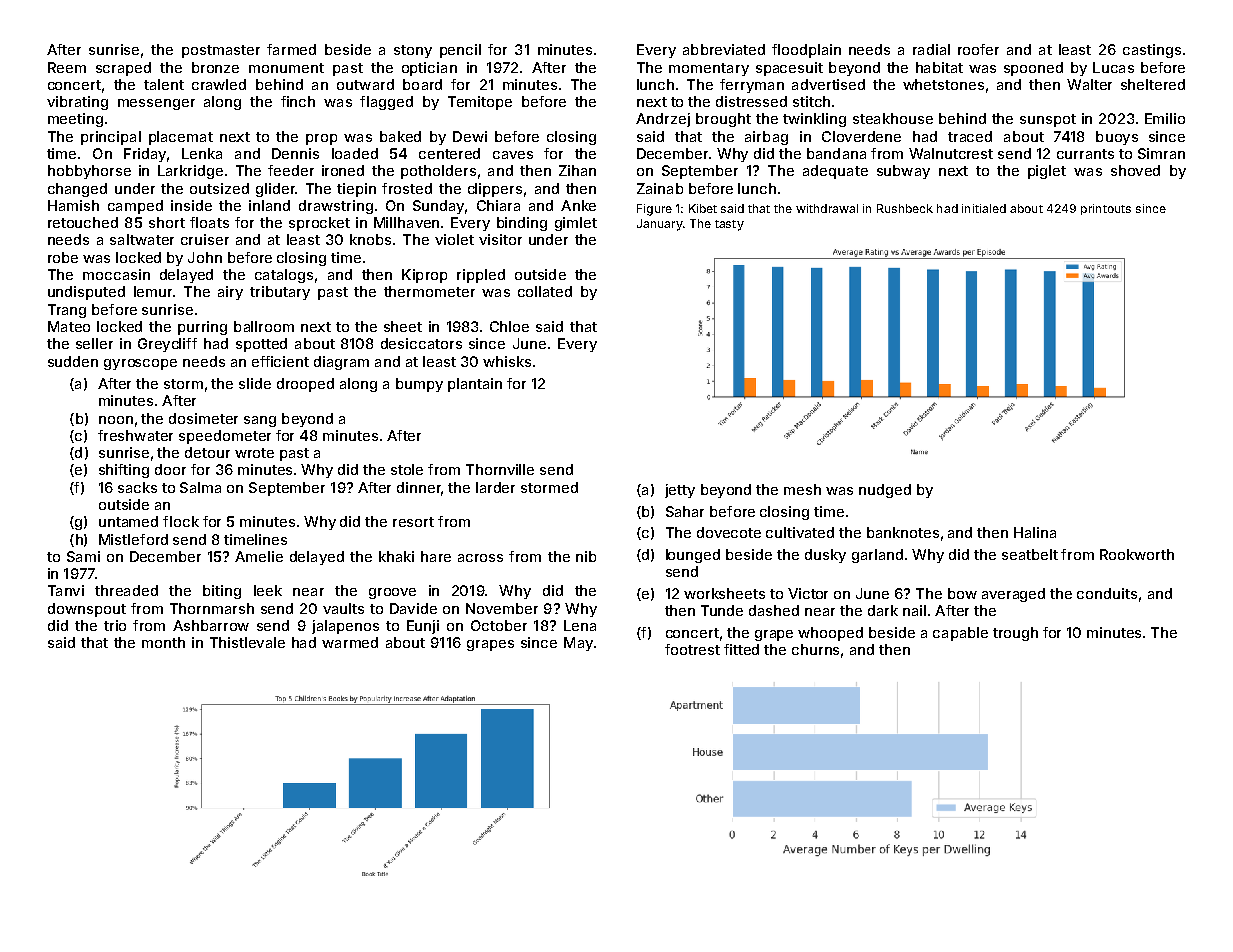 The image size is (1233, 952). What do you see at coordinates (219, 84) in the screenshot?
I see `crawled` at bounding box center [219, 84].
